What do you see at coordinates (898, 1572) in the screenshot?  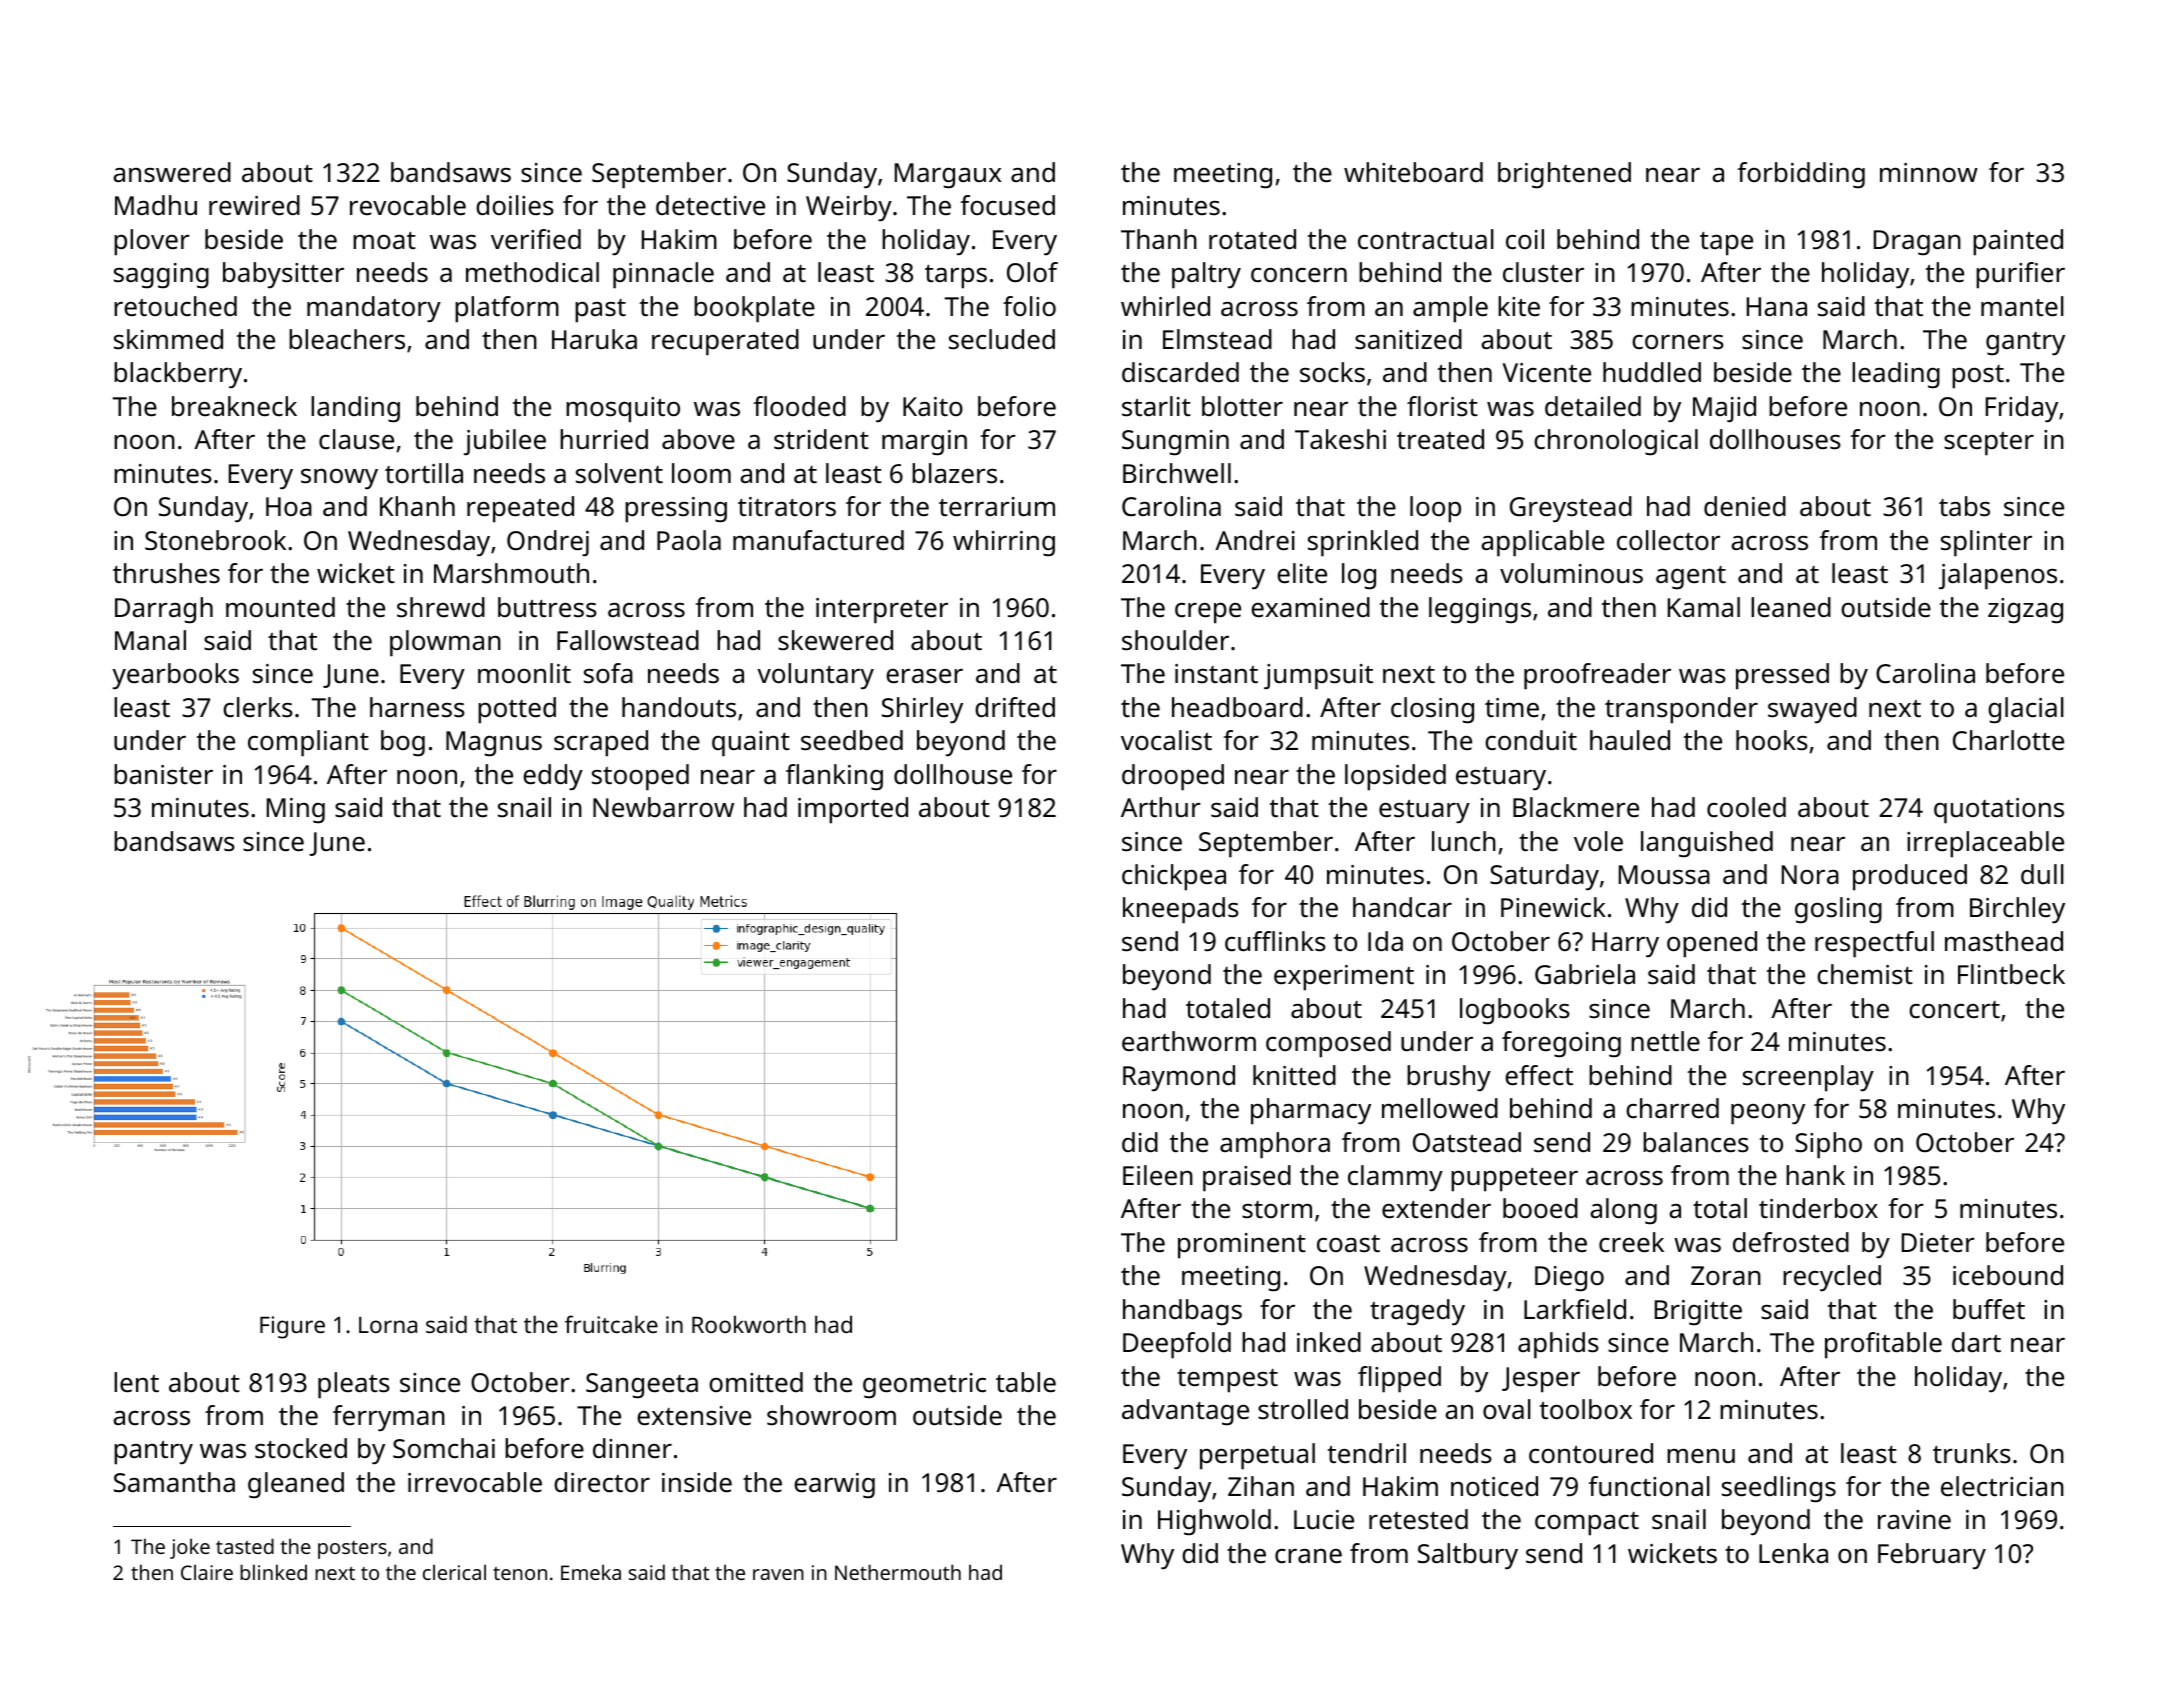 I see `Nethermouth` at bounding box center [898, 1572].
